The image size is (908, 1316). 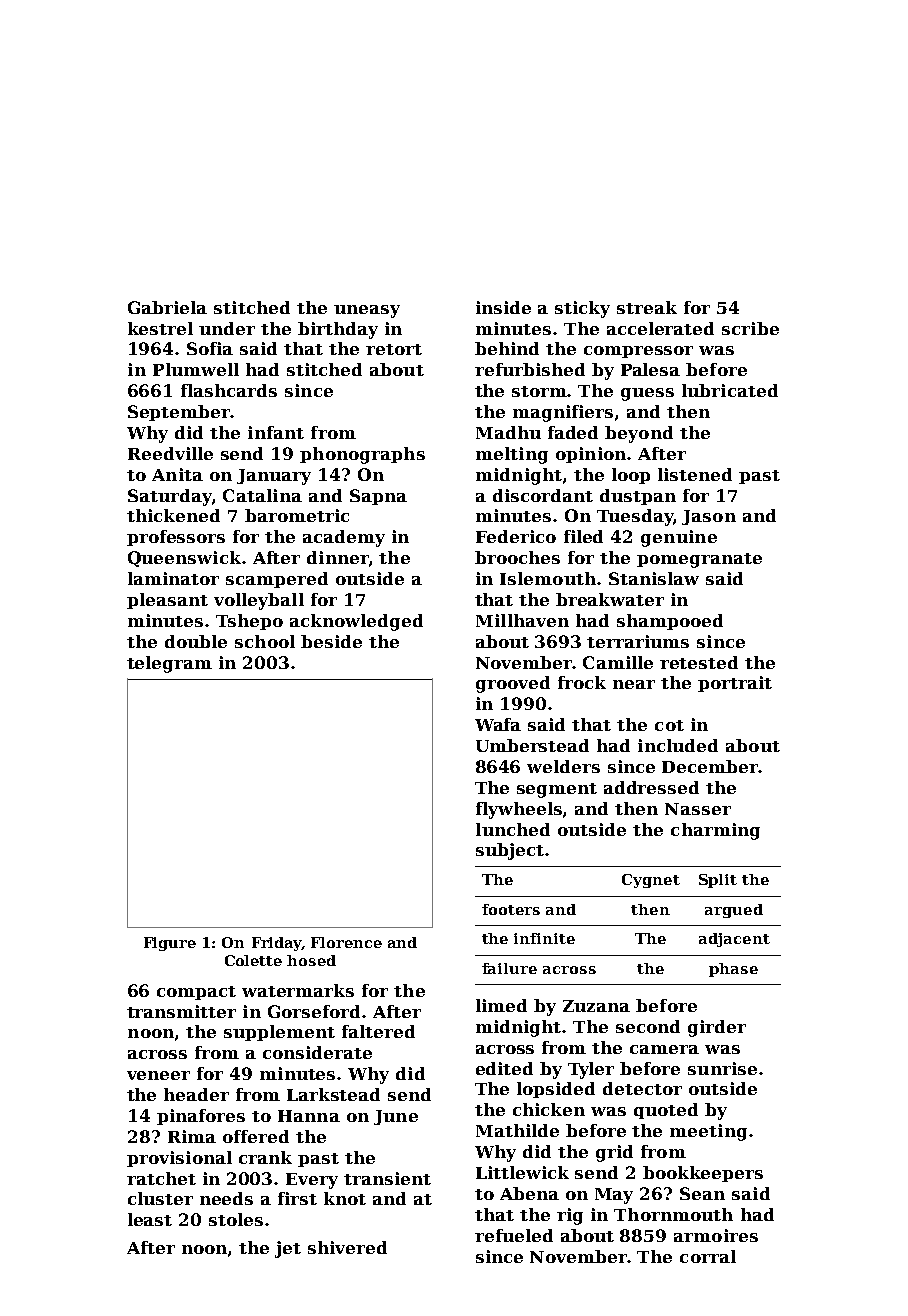 What do you see at coordinates (387, 1178) in the document?
I see `transient` at bounding box center [387, 1178].
